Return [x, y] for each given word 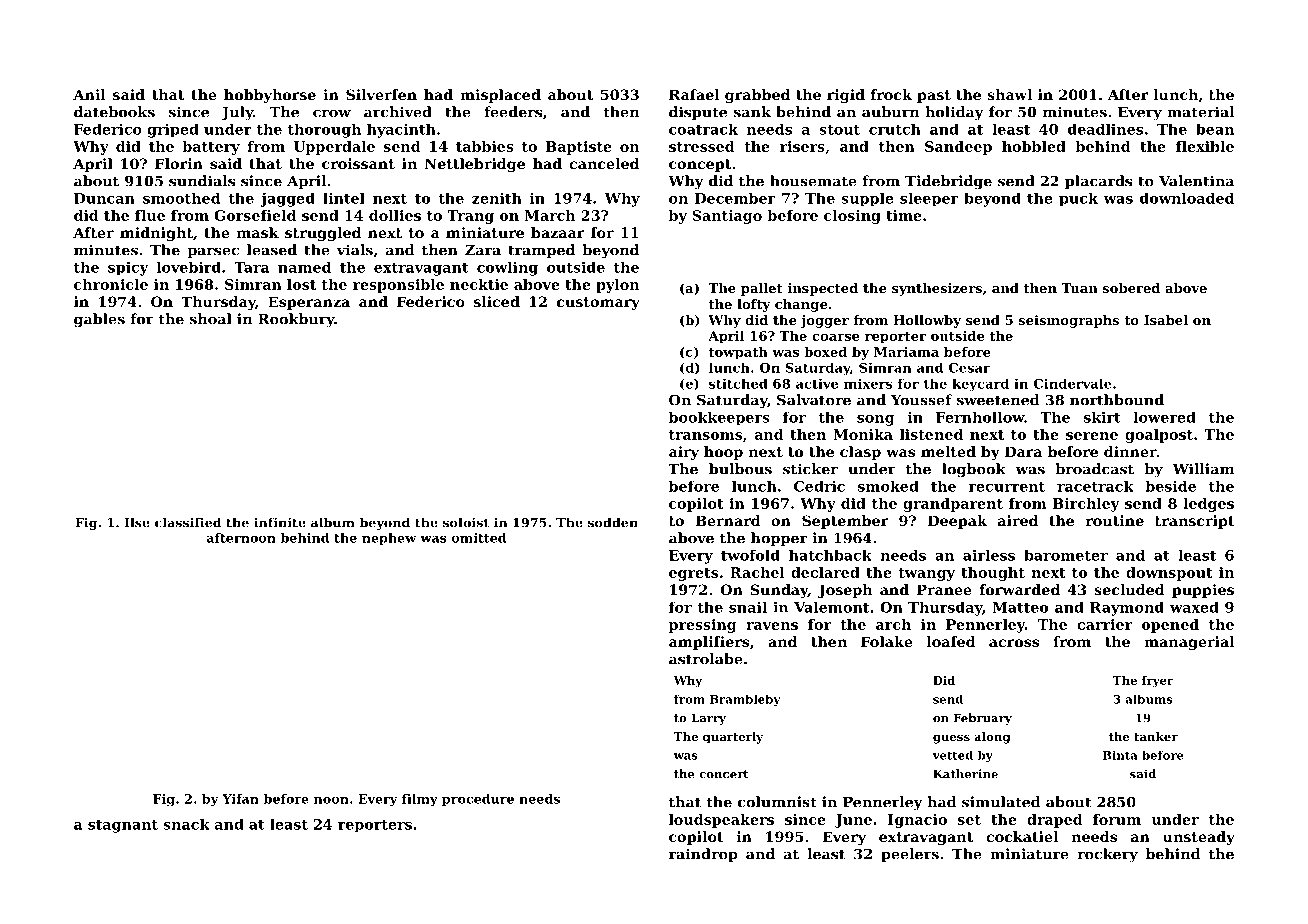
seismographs [1069, 321]
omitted [479, 538]
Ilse [137, 522]
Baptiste [579, 148]
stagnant [123, 826]
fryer [1158, 682]
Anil [89, 94]
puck [1078, 199]
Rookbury [296, 320]
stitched [738, 383]
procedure [478, 800]
